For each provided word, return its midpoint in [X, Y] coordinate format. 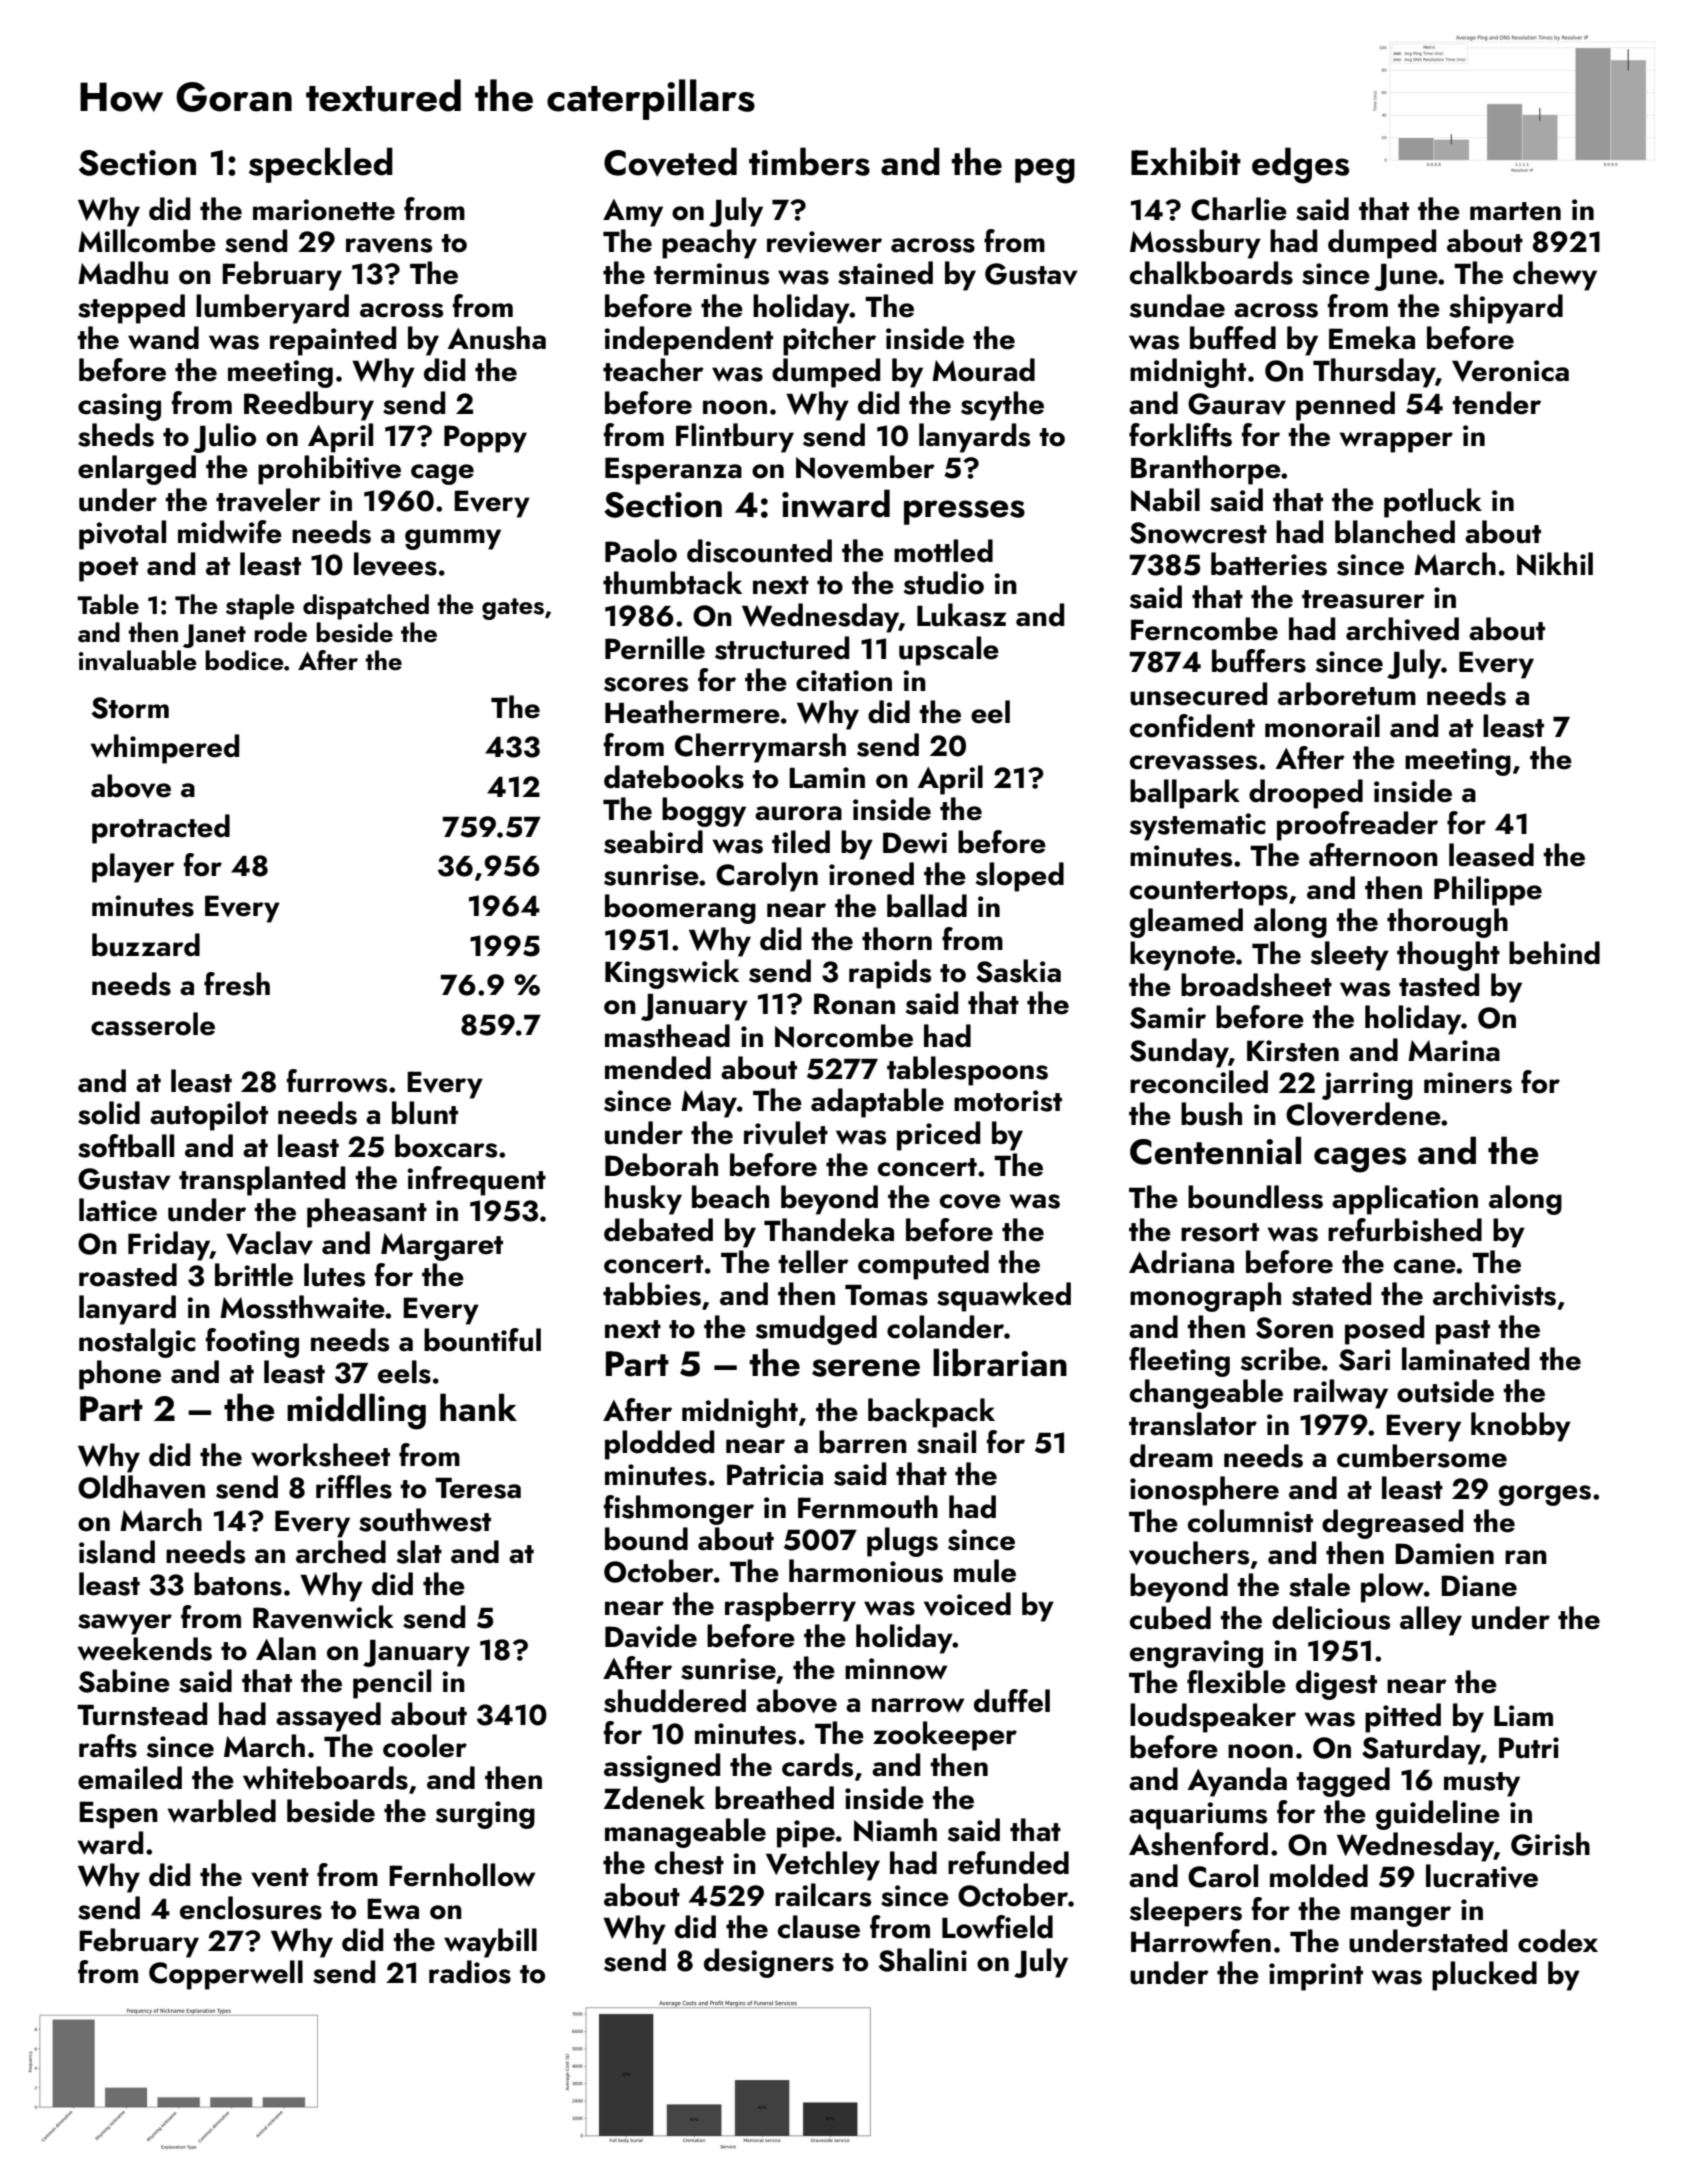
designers [769, 1963]
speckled [321, 165]
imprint [1316, 1977]
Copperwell [226, 1975]
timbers [809, 161]
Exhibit [1186, 161]
